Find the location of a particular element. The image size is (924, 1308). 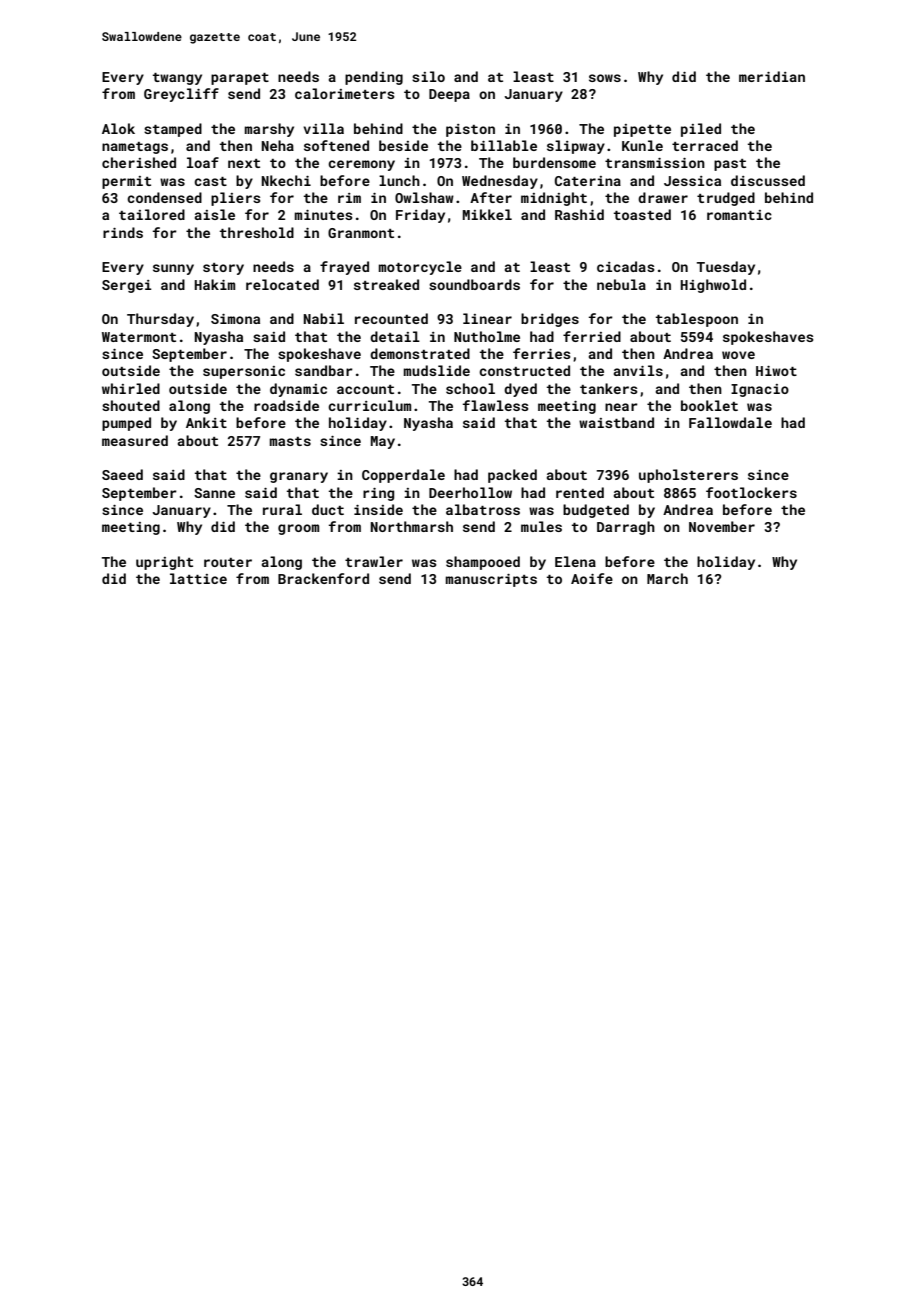

past is located at coordinates (730, 165).
